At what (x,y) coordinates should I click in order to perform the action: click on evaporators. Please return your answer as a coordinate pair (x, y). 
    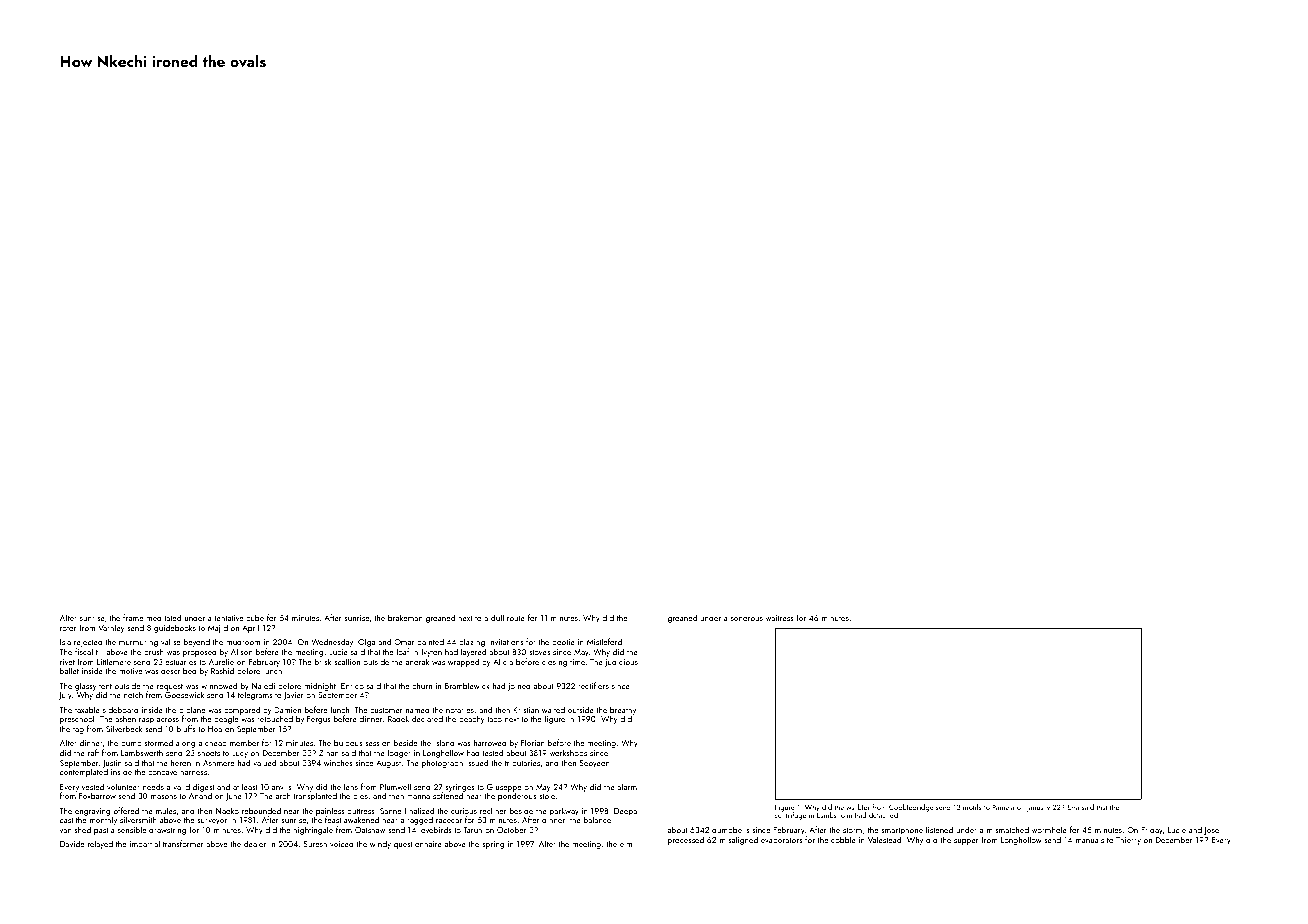
    Looking at the image, I should click on (781, 841).
